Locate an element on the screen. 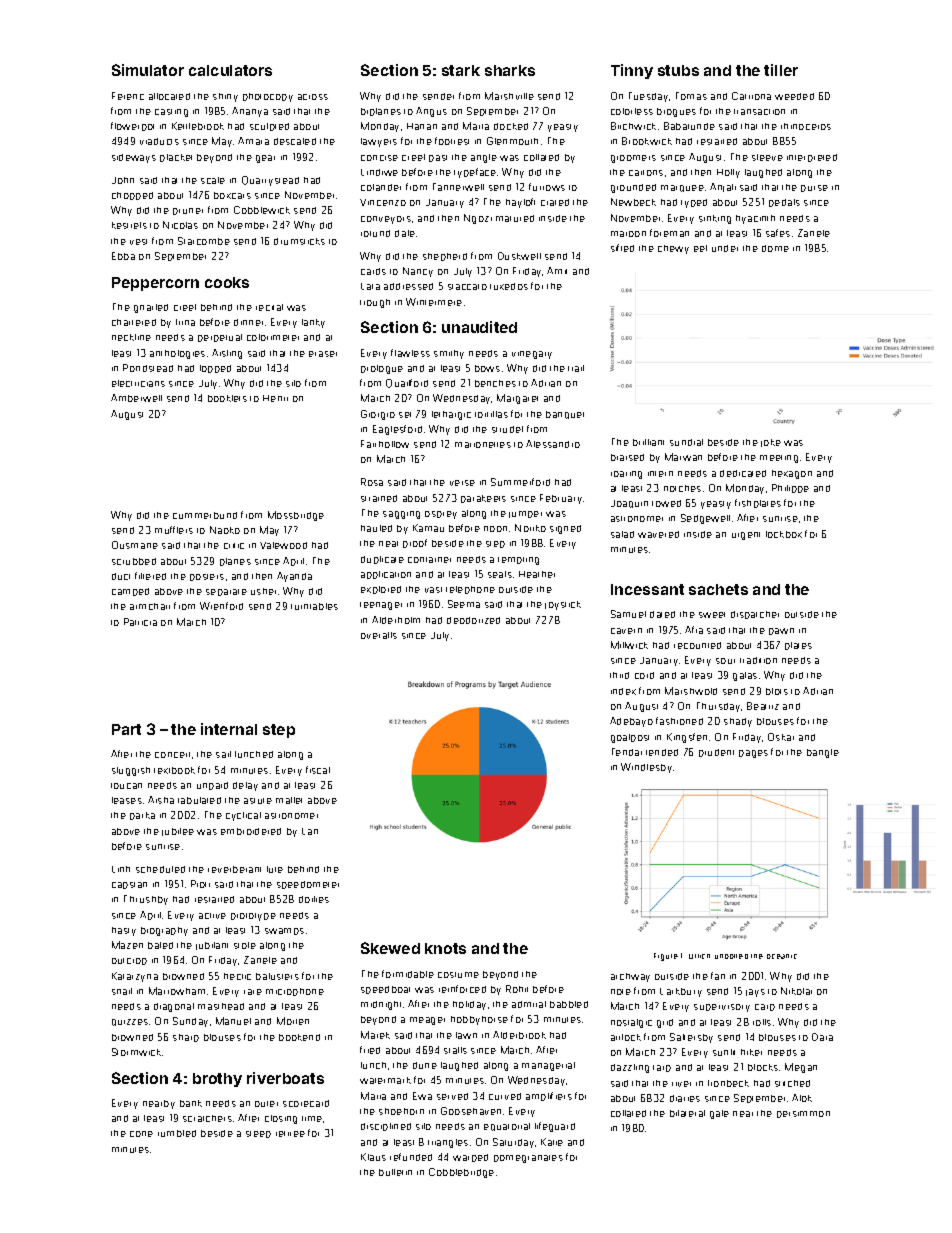 This screenshot has width=952, height=1233. lawyers is located at coordinates (379, 142).
